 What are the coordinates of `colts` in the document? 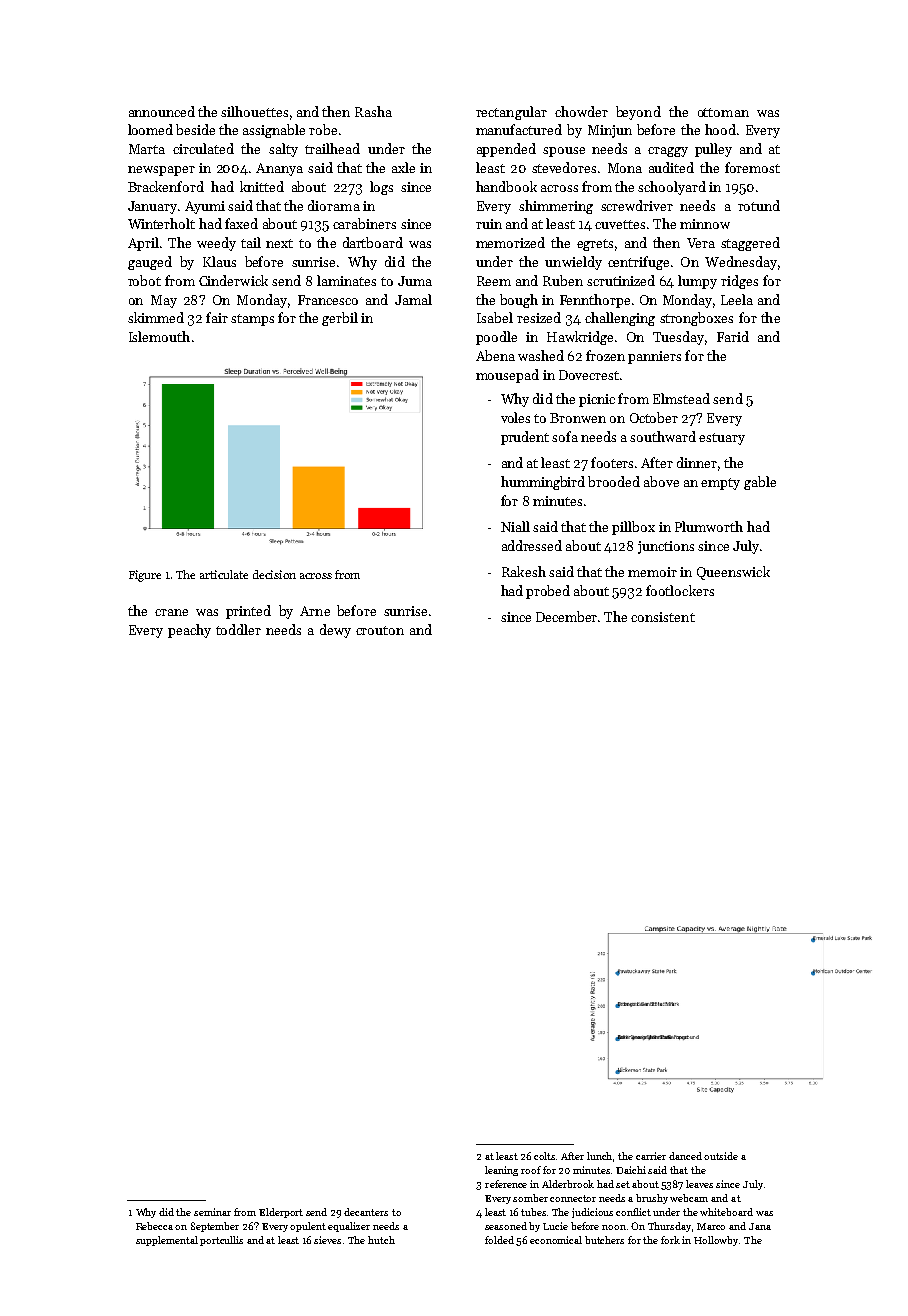 It's located at (545, 1156).
